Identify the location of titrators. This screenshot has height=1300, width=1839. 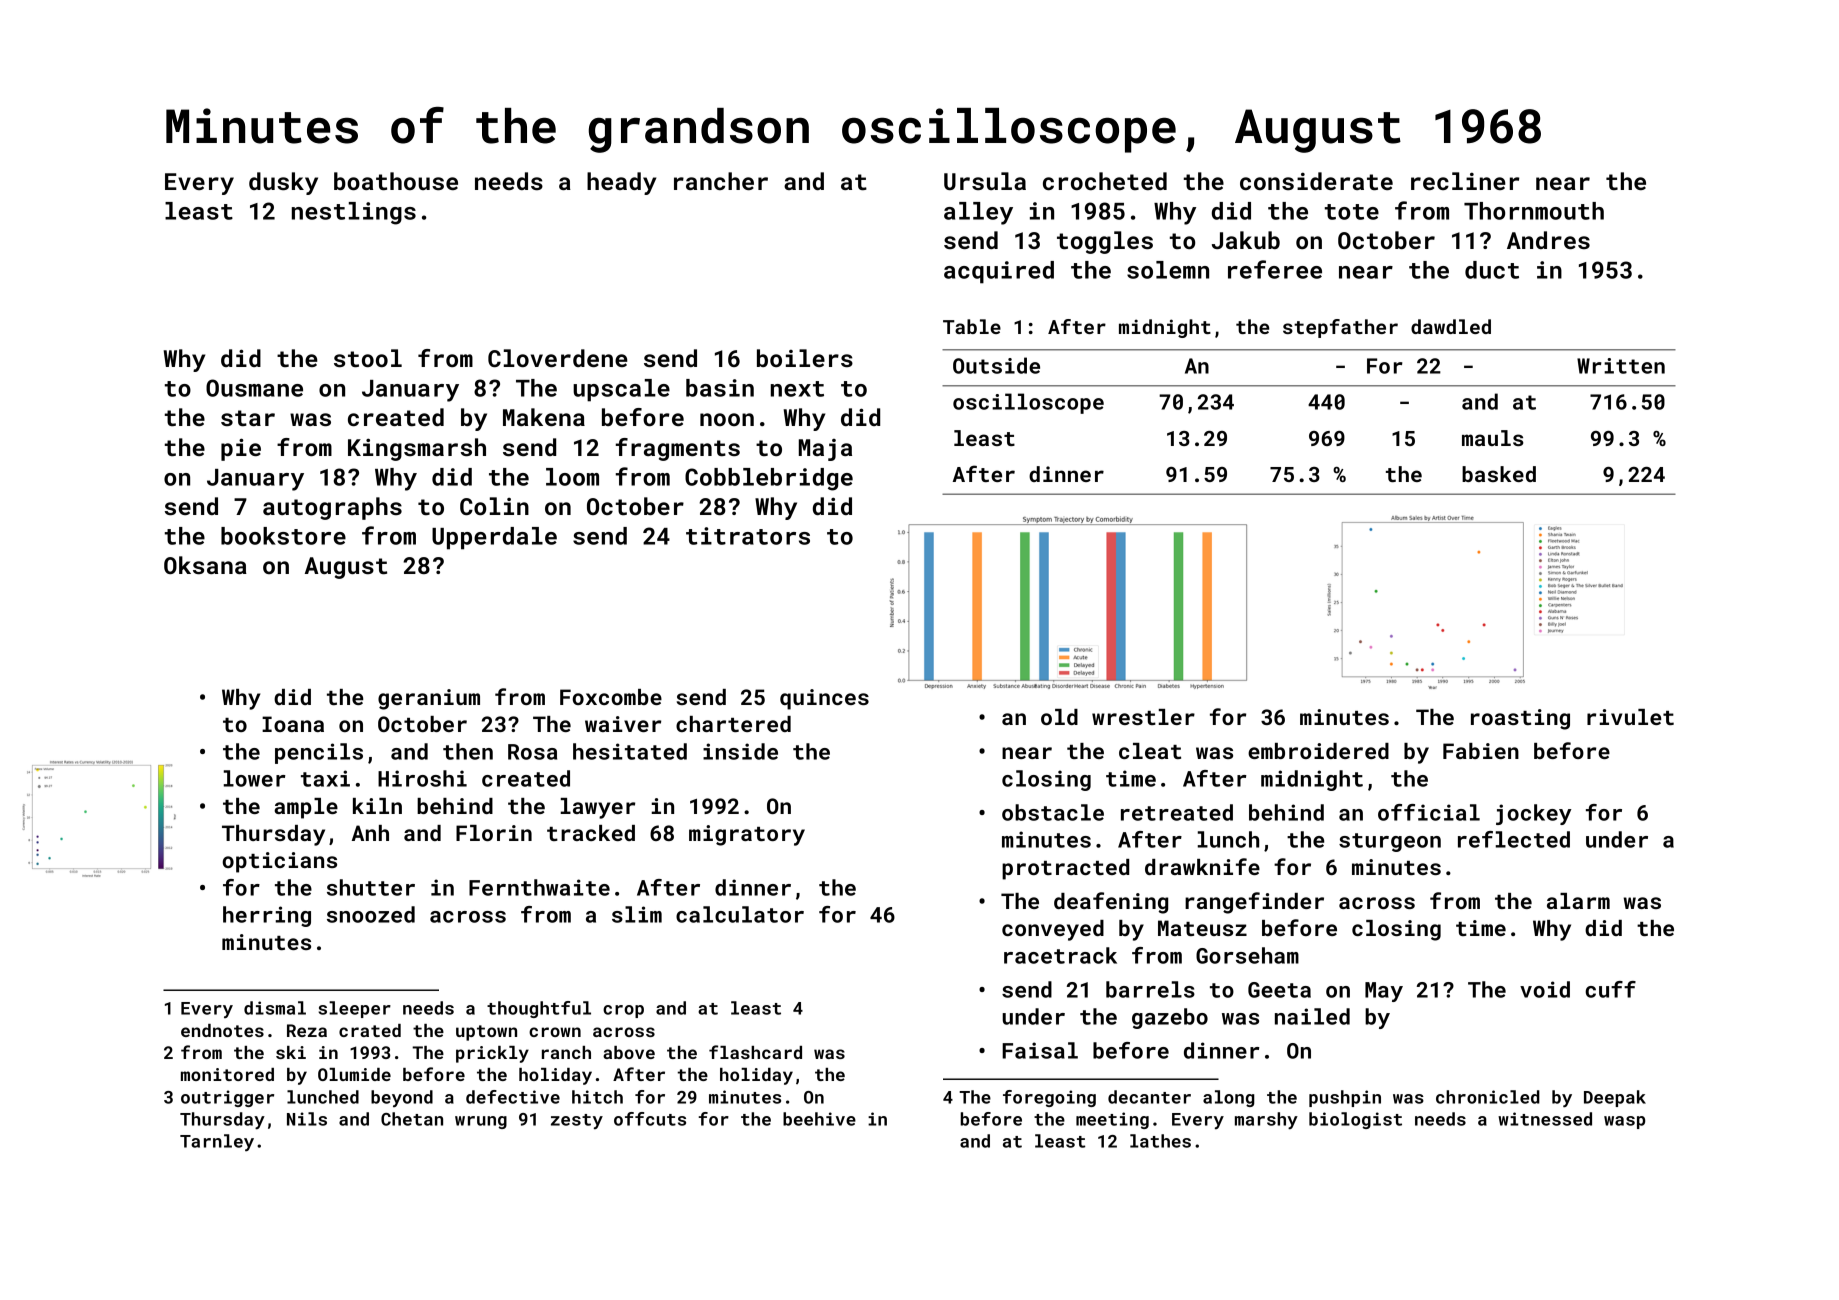
(748, 536).
